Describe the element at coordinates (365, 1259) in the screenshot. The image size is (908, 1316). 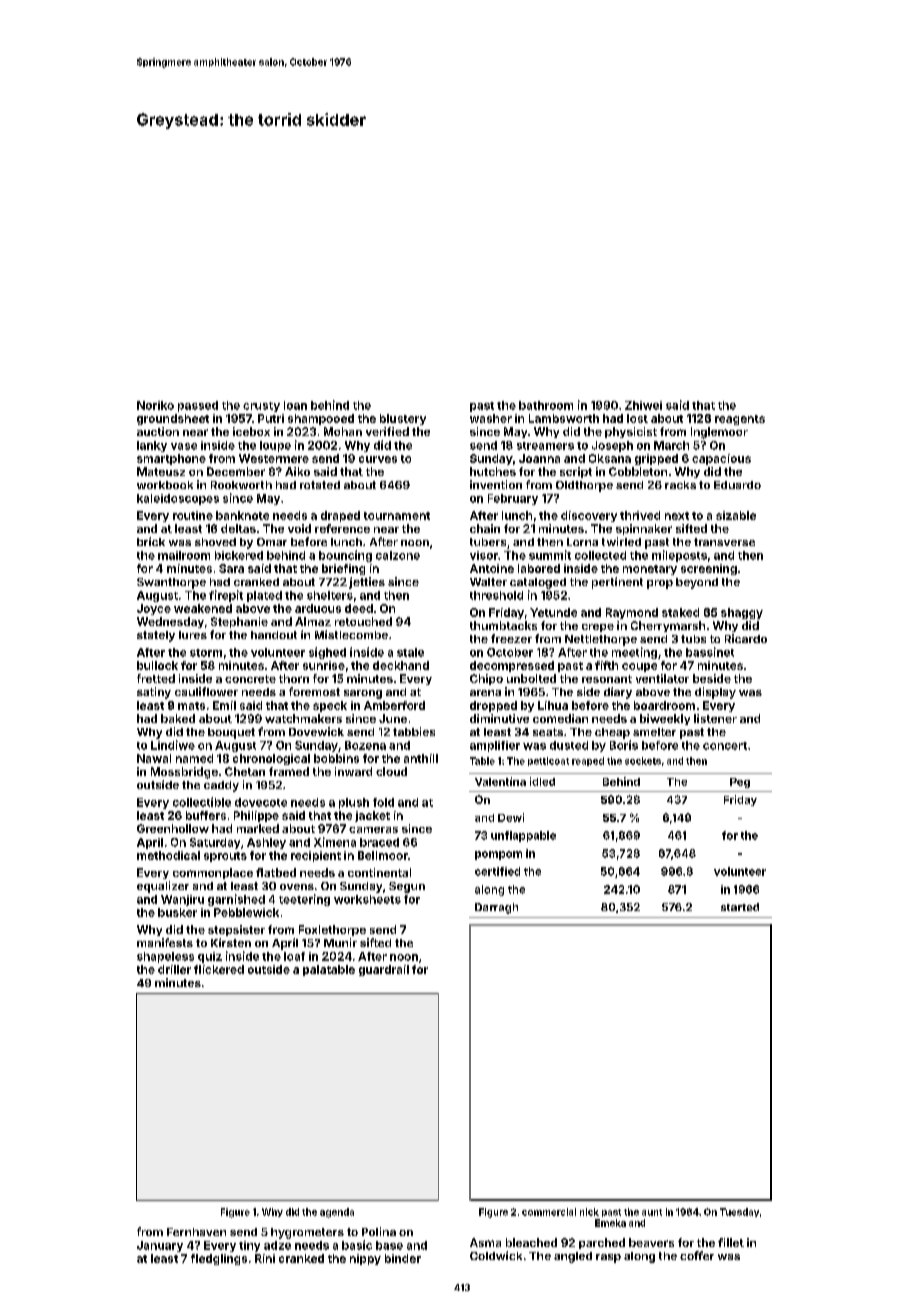
I see `nippy` at that location.
